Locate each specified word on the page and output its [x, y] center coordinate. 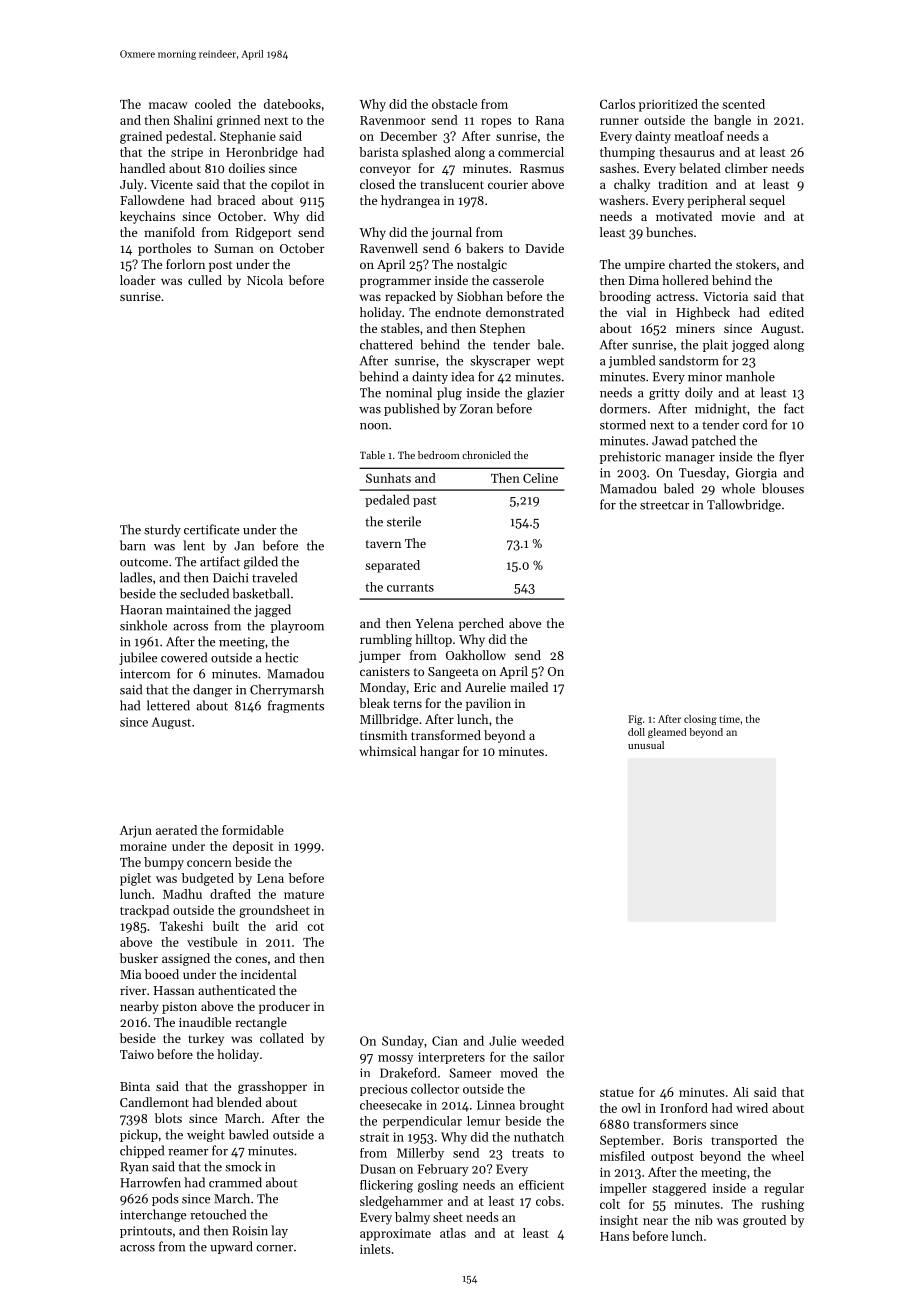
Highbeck [703, 313]
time [729, 719]
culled [205, 280]
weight [206, 1135]
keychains [147, 217]
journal [451, 233]
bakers [485, 248]
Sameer [470, 1073]
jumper [380, 657]
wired [752, 1108]
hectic [281, 657]
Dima [644, 280]
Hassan [174, 990]
